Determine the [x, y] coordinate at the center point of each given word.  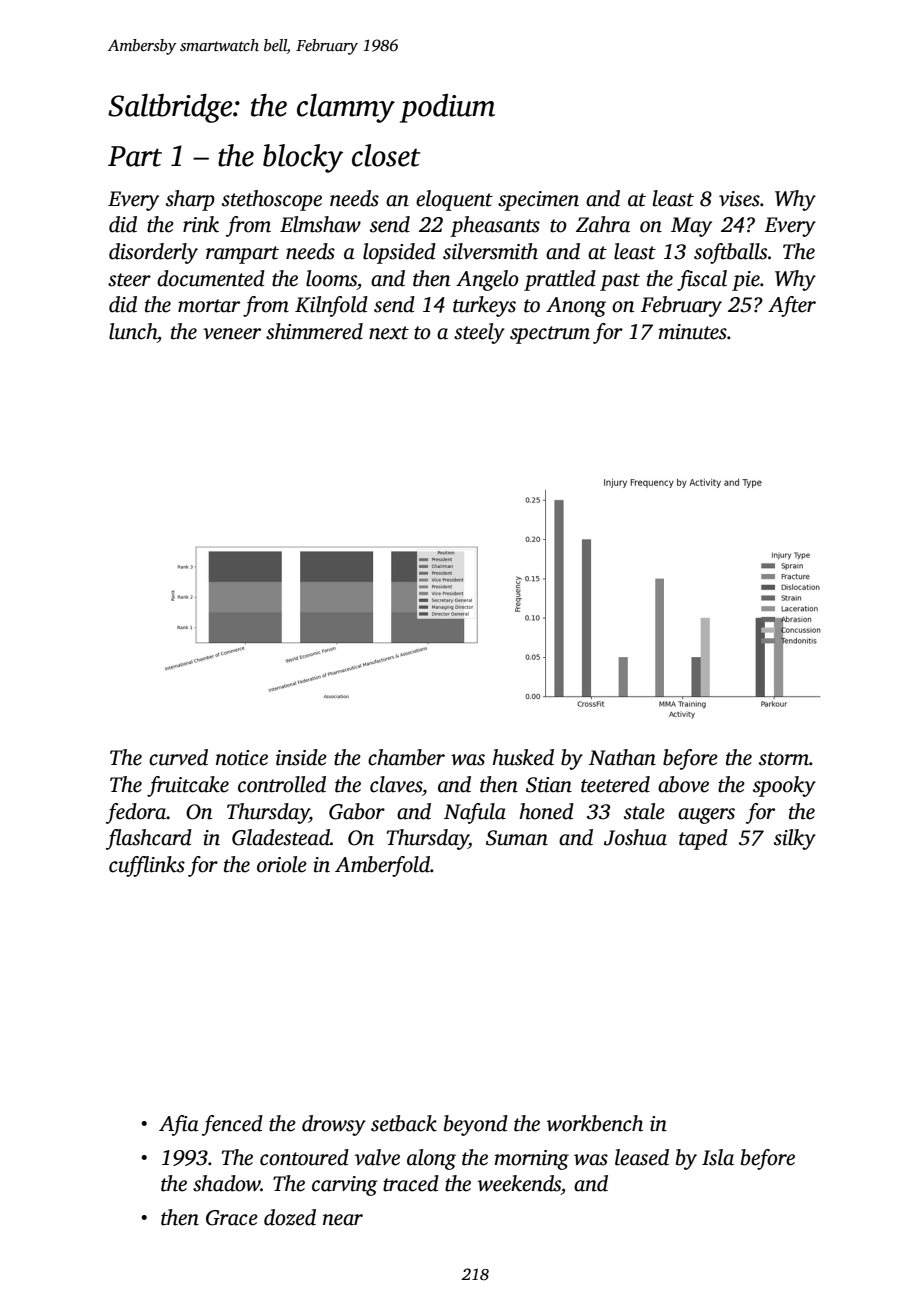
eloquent [454, 200]
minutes [692, 332]
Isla [718, 1157]
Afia [179, 1125]
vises [739, 199]
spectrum [550, 335]
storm [784, 759]
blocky [303, 158]
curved [178, 757]
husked [523, 757]
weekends [519, 1183]
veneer [232, 334]
